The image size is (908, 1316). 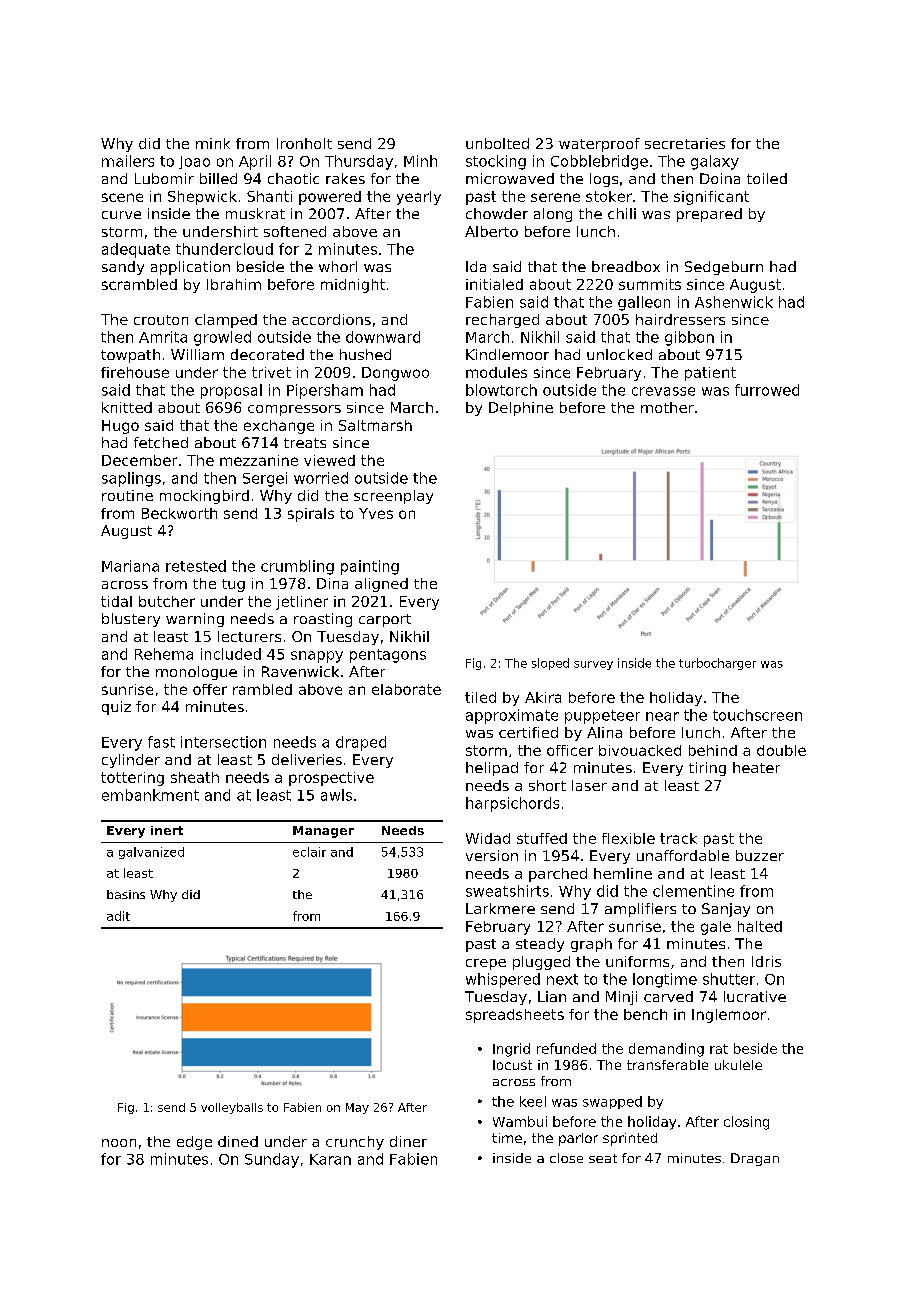 I want to click on adequate, so click(x=136, y=250).
